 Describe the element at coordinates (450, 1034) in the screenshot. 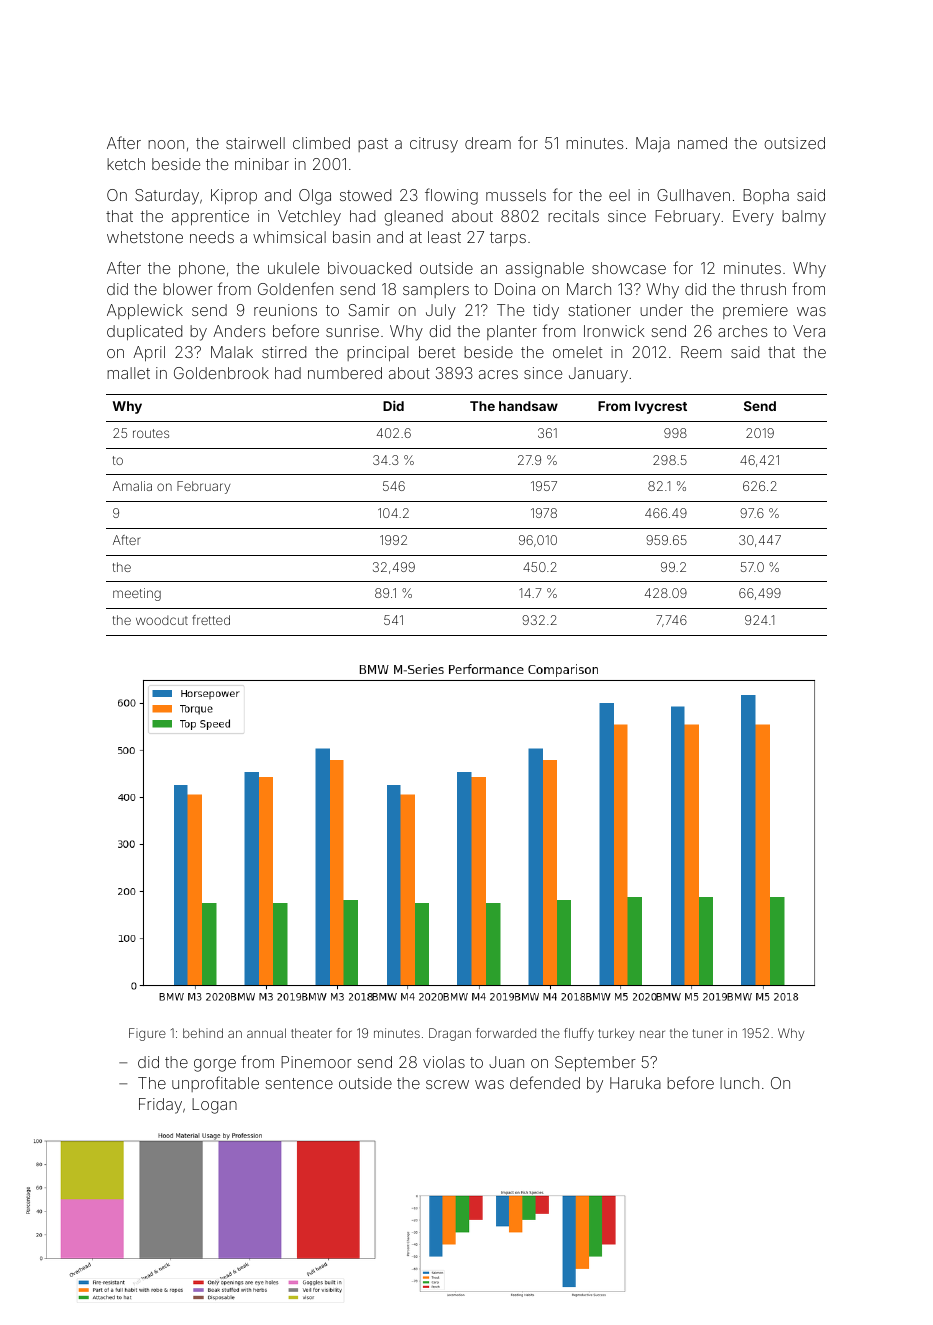

I see `Dragan` at that location.
